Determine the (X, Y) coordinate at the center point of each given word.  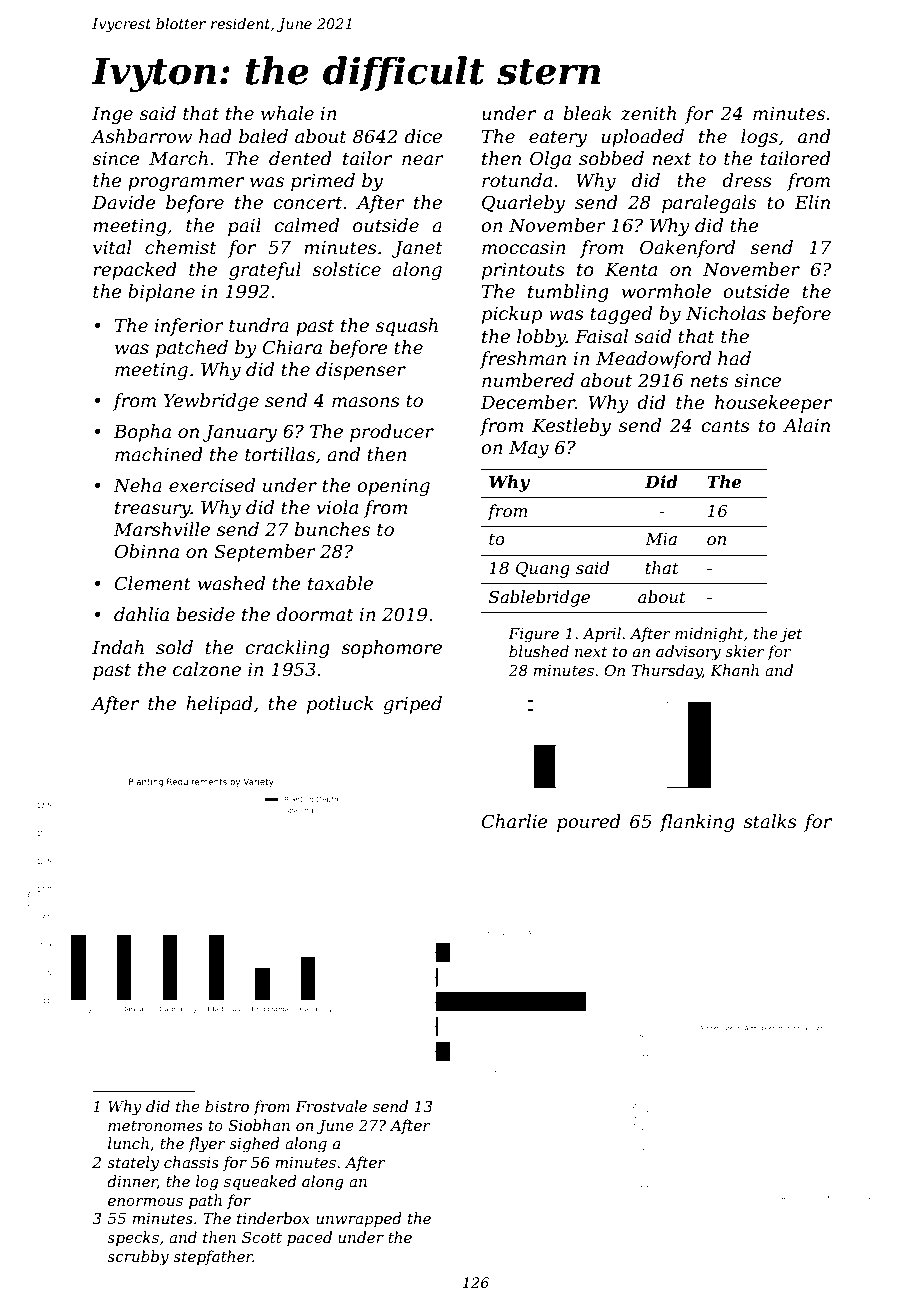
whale (287, 113)
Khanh (734, 670)
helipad (219, 705)
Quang (543, 569)
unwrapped (359, 1219)
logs (759, 138)
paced (309, 1238)
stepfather (213, 1257)
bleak (588, 113)
